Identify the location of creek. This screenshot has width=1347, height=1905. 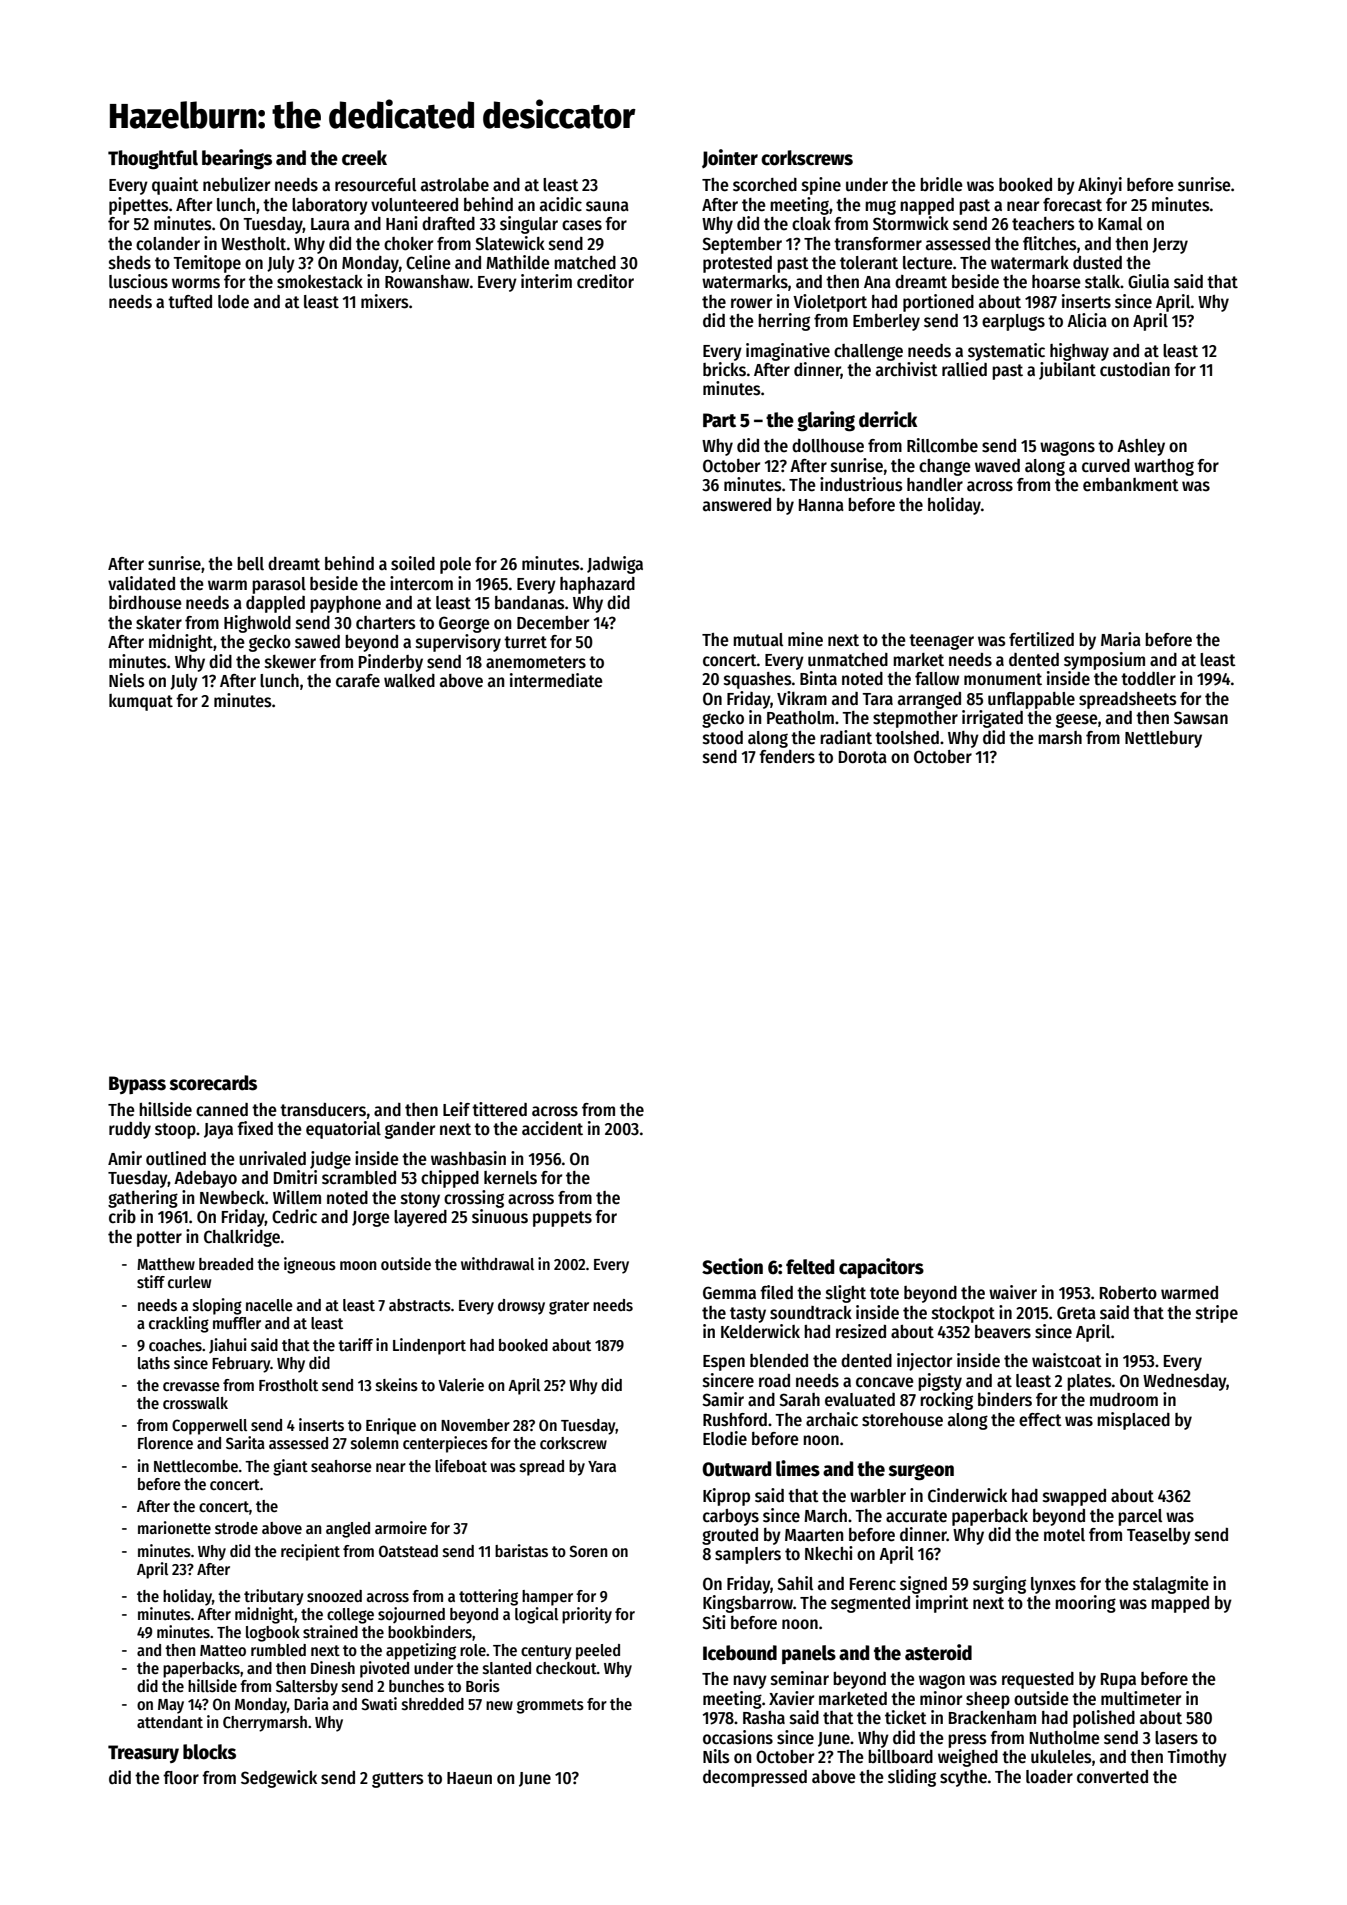
(364, 158).
